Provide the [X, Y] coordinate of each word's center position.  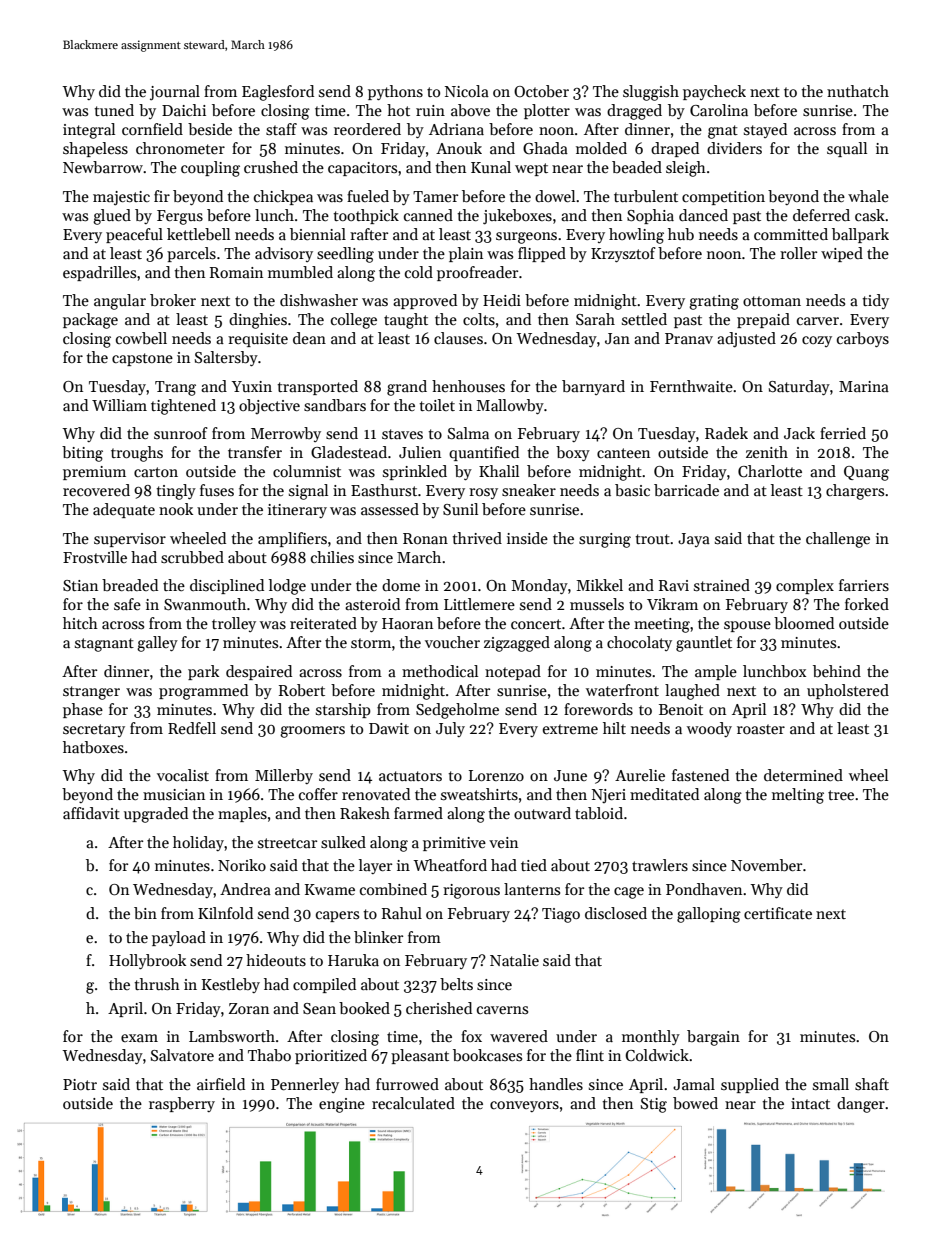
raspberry [182, 1104]
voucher [452, 642]
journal [175, 93]
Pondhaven [704, 889]
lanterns [532, 889]
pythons [395, 92]
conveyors [524, 1106]
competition [723, 198]
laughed [692, 692]
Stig [654, 1105]
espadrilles [99, 273]
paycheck [714, 92]
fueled [368, 196]
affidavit [91, 813]
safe [127, 604]
